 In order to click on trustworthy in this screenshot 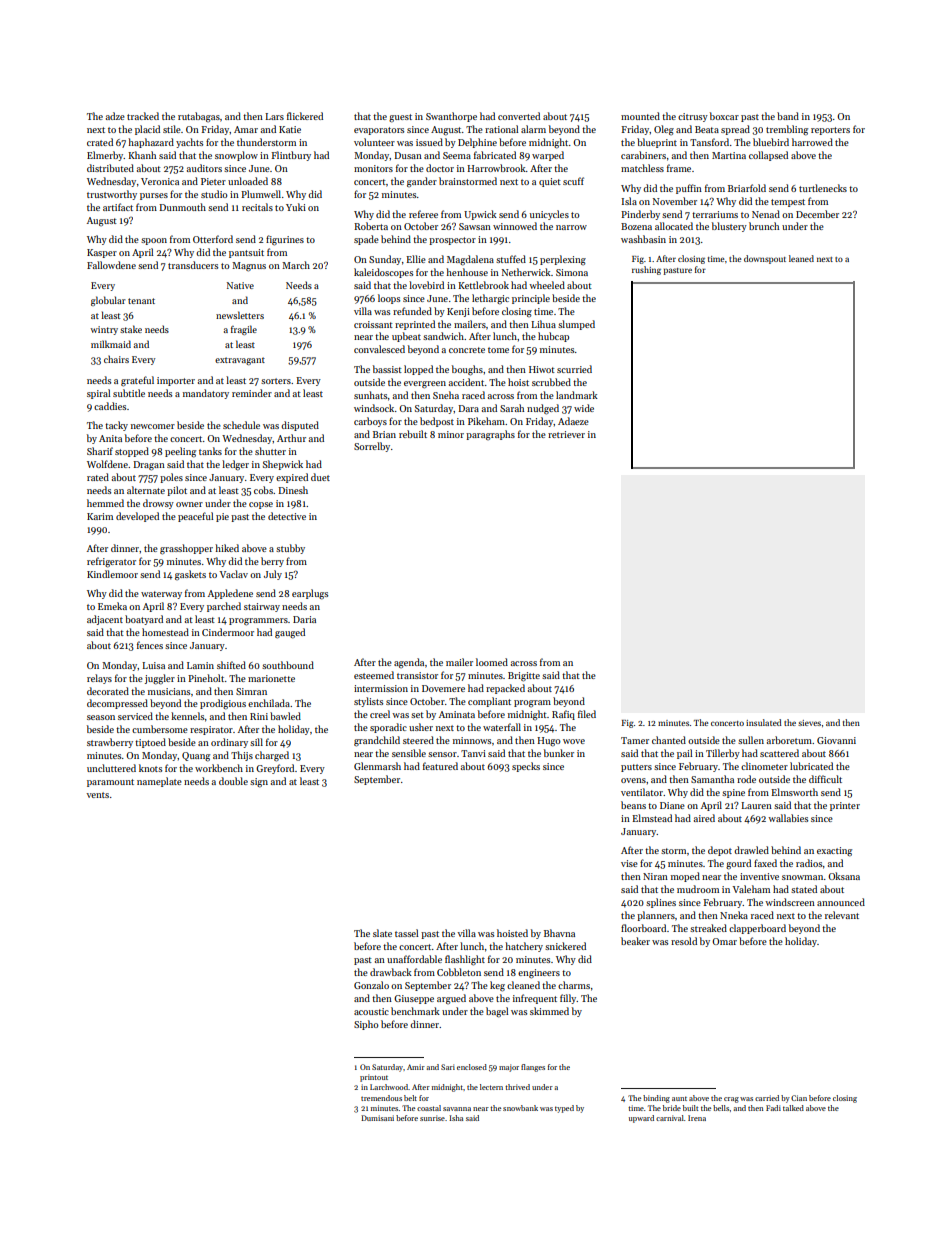, I will do `click(112, 195)`.
